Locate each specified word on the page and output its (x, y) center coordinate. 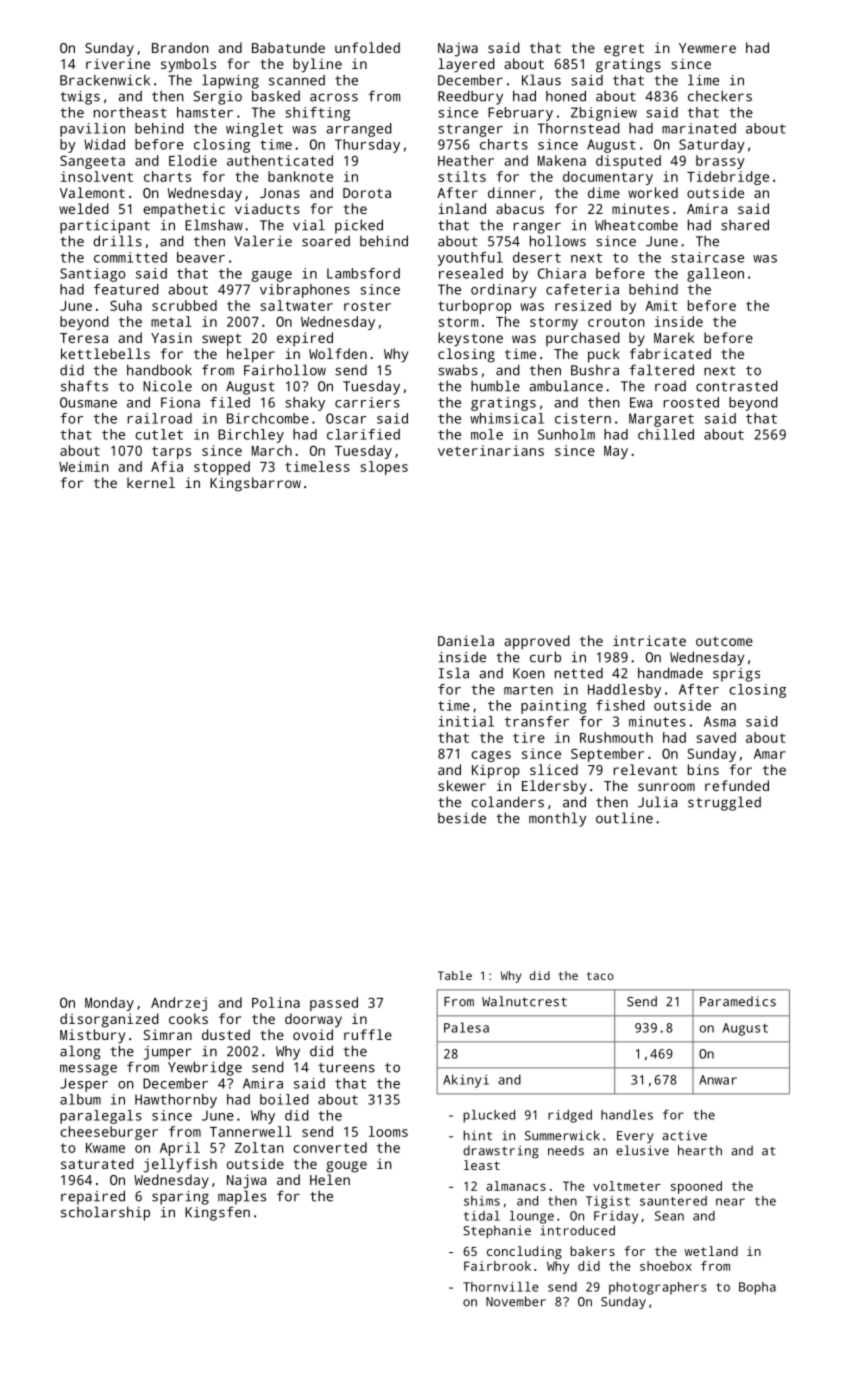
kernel (151, 482)
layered (466, 65)
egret (624, 50)
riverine (118, 63)
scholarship (105, 1213)
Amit (661, 305)
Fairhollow (285, 370)
